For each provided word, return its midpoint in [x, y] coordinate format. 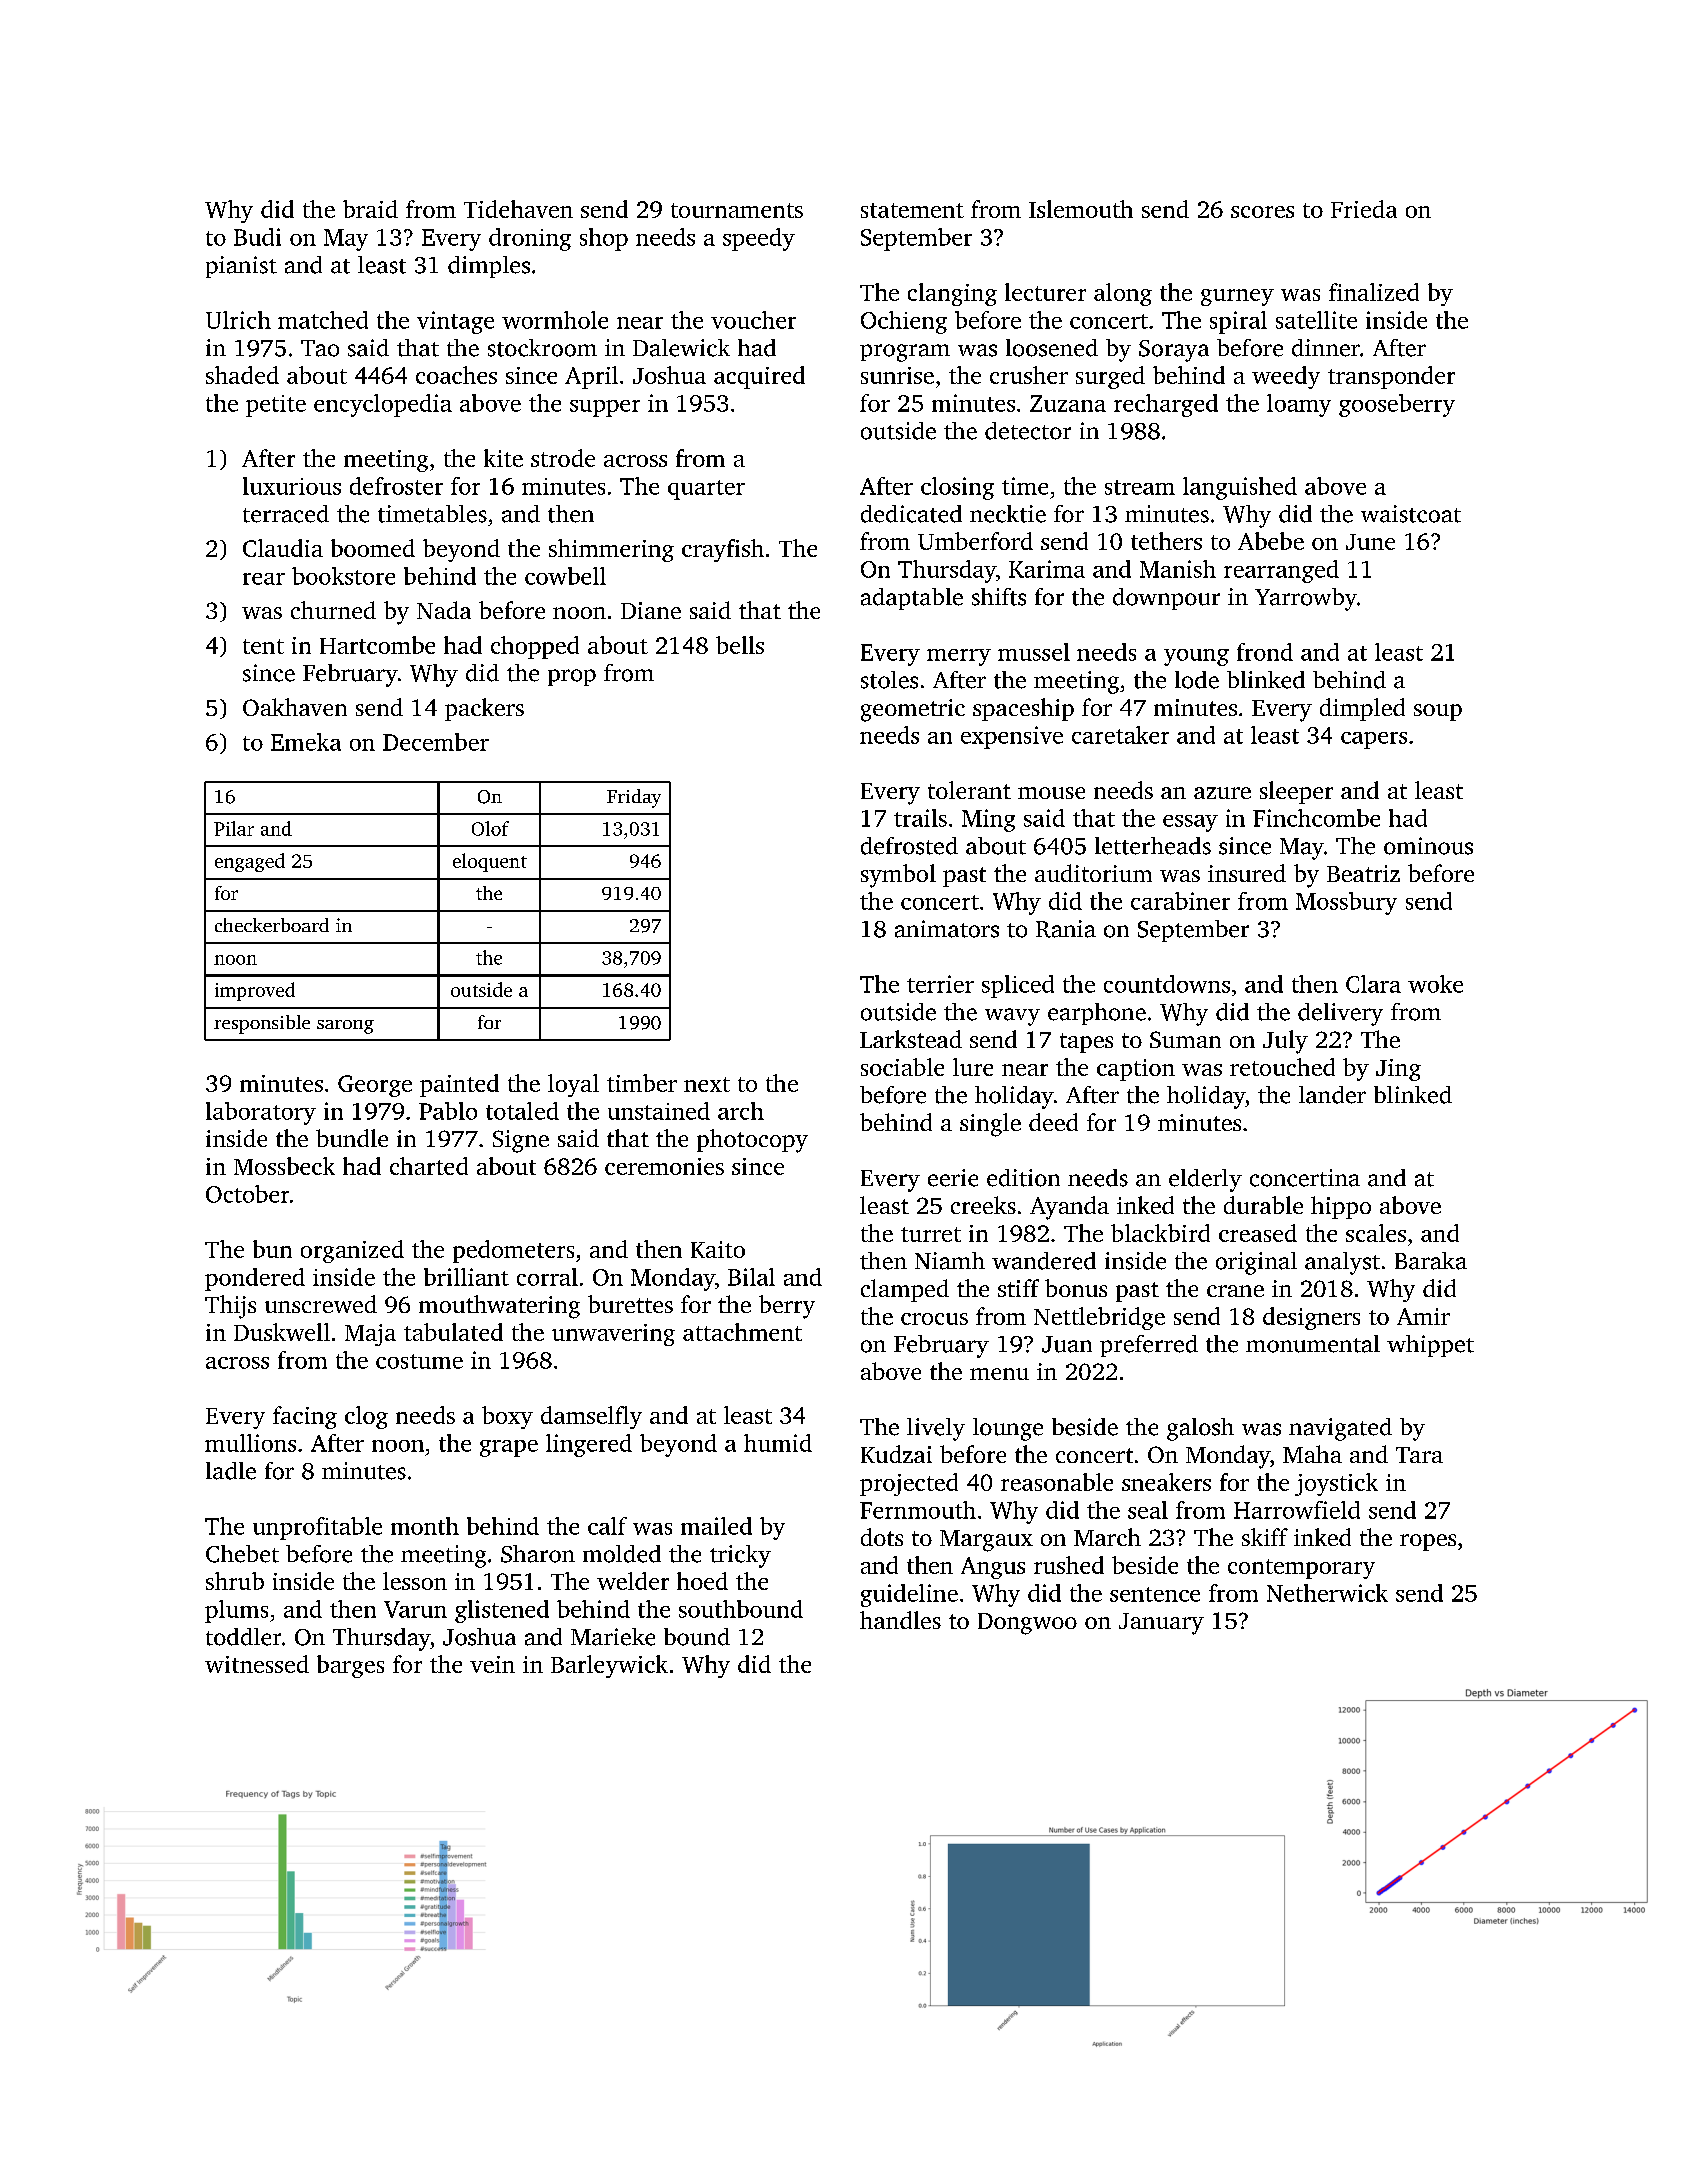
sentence [1155, 1594]
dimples [489, 267]
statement [912, 210]
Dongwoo [1027, 1624]
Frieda [1364, 209]
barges [350, 1666]
